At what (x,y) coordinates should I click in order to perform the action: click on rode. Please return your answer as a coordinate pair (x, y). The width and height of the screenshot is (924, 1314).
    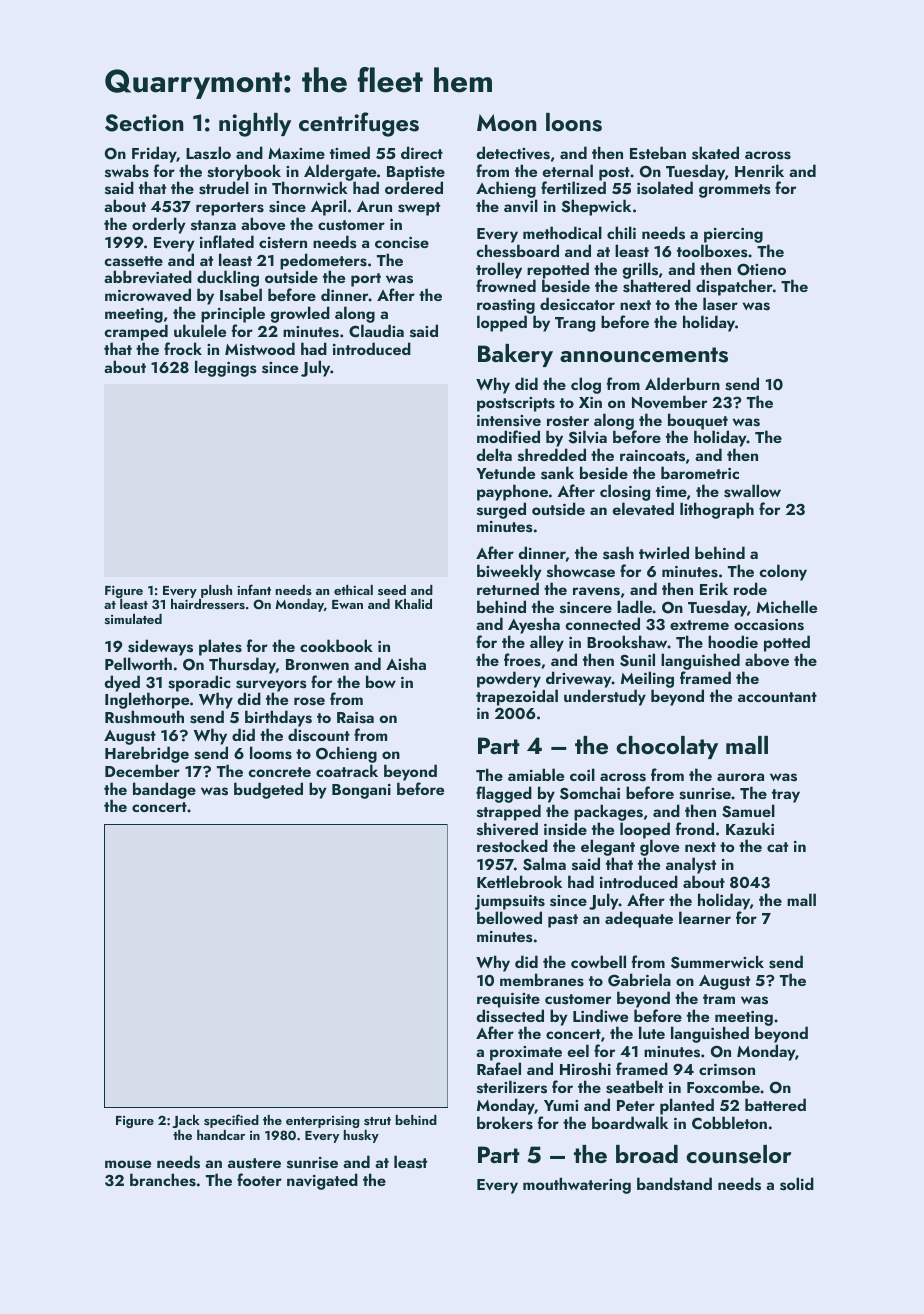
    Looking at the image, I should click on (750, 588).
